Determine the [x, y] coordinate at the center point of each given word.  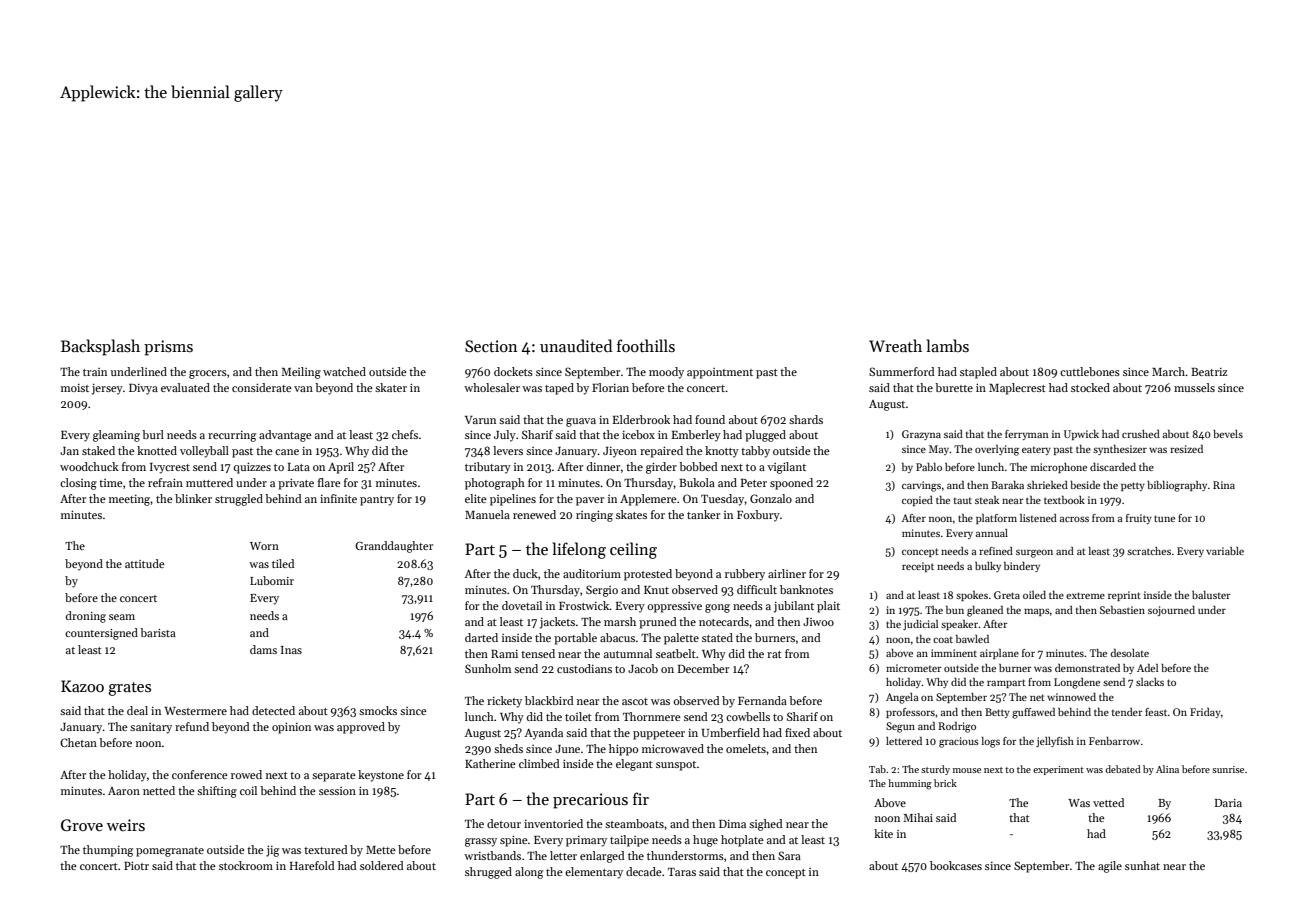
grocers [208, 374]
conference [200, 774]
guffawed [1033, 713]
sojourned [1171, 611]
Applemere [648, 500]
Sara [789, 855]
